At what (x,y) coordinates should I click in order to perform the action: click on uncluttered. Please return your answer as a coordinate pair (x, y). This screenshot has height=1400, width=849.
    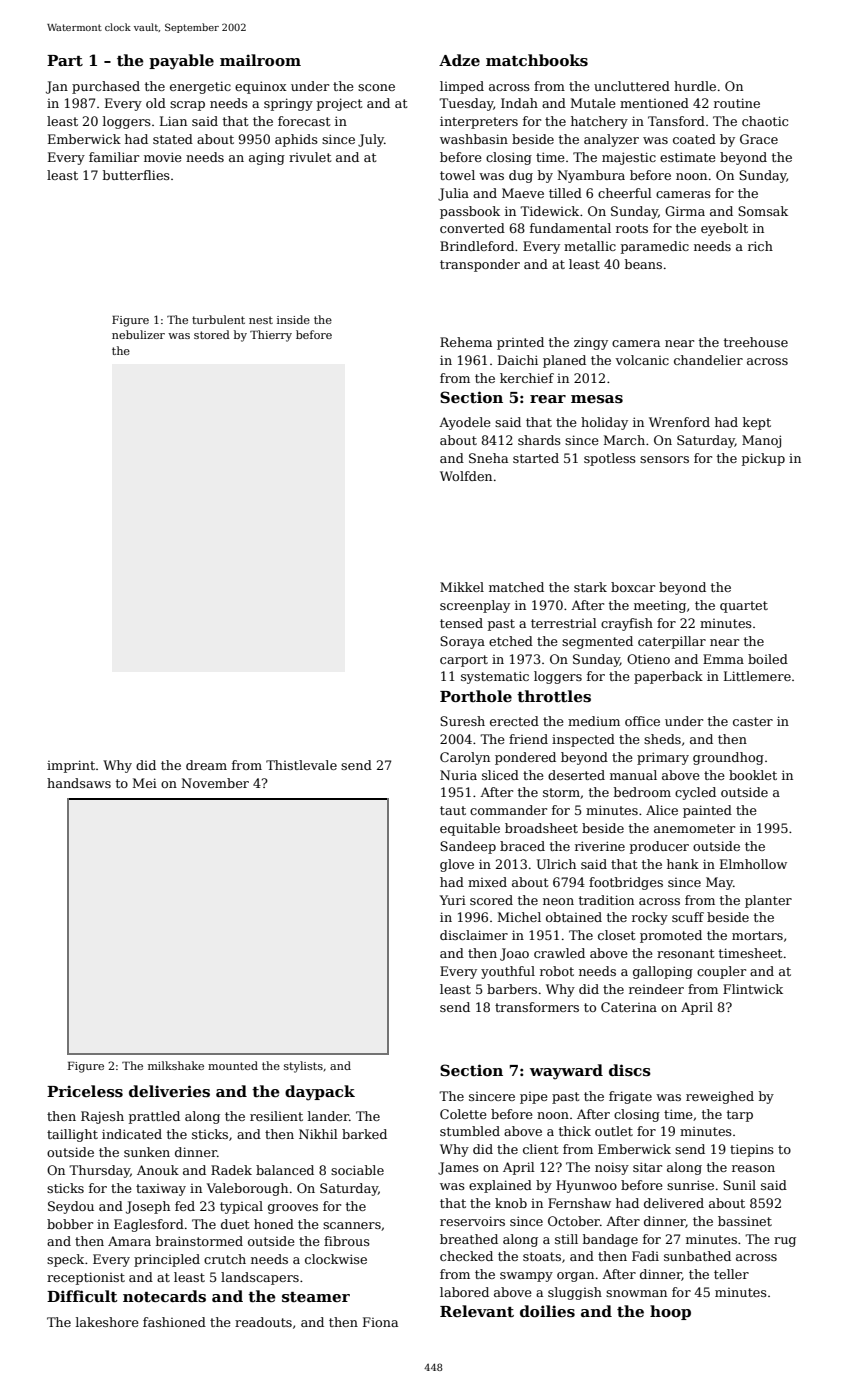
    Looking at the image, I should click on (632, 86).
